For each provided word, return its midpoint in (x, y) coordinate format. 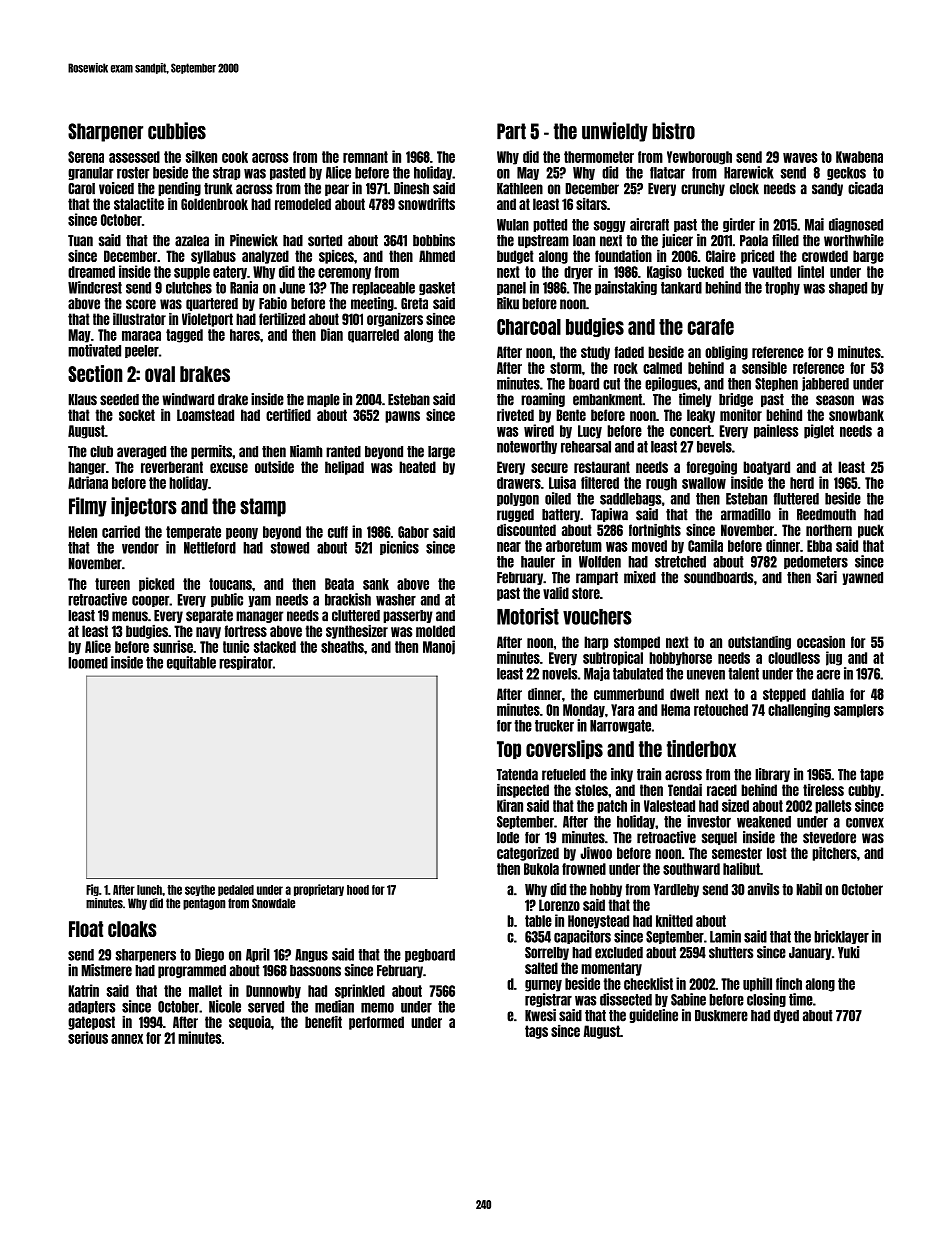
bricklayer (841, 937)
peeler (142, 351)
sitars (591, 204)
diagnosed (856, 225)
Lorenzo (559, 905)
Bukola (541, 869)
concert (690, 431)
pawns (402, 417)
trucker (554, 726)
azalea (192, 241)
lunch (149, 890)
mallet (205, 991)
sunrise (173, 646)
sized (735, 805)
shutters (731, 953)
